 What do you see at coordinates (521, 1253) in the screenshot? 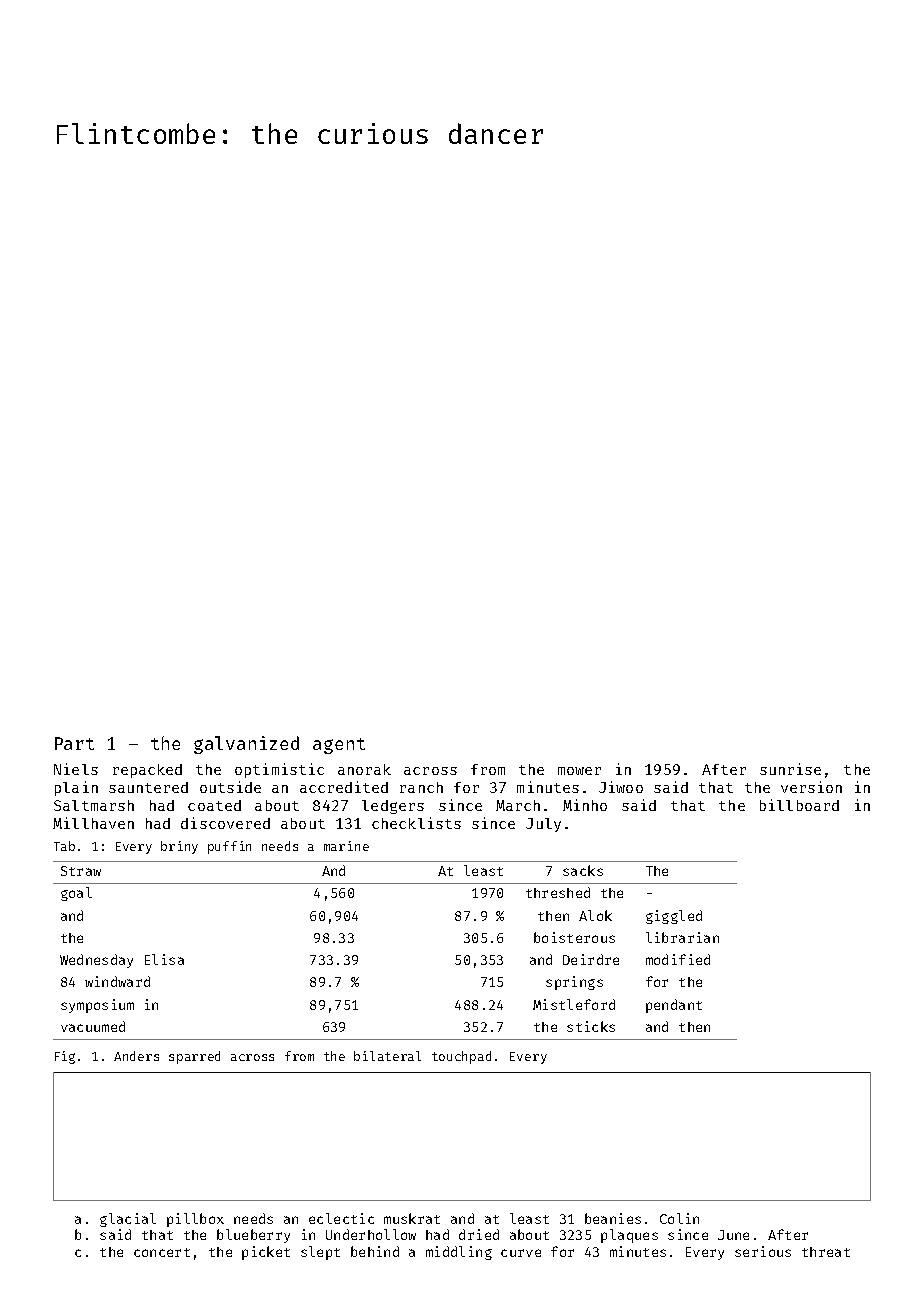
I see `curve` at bounding box center [521, 1253].
